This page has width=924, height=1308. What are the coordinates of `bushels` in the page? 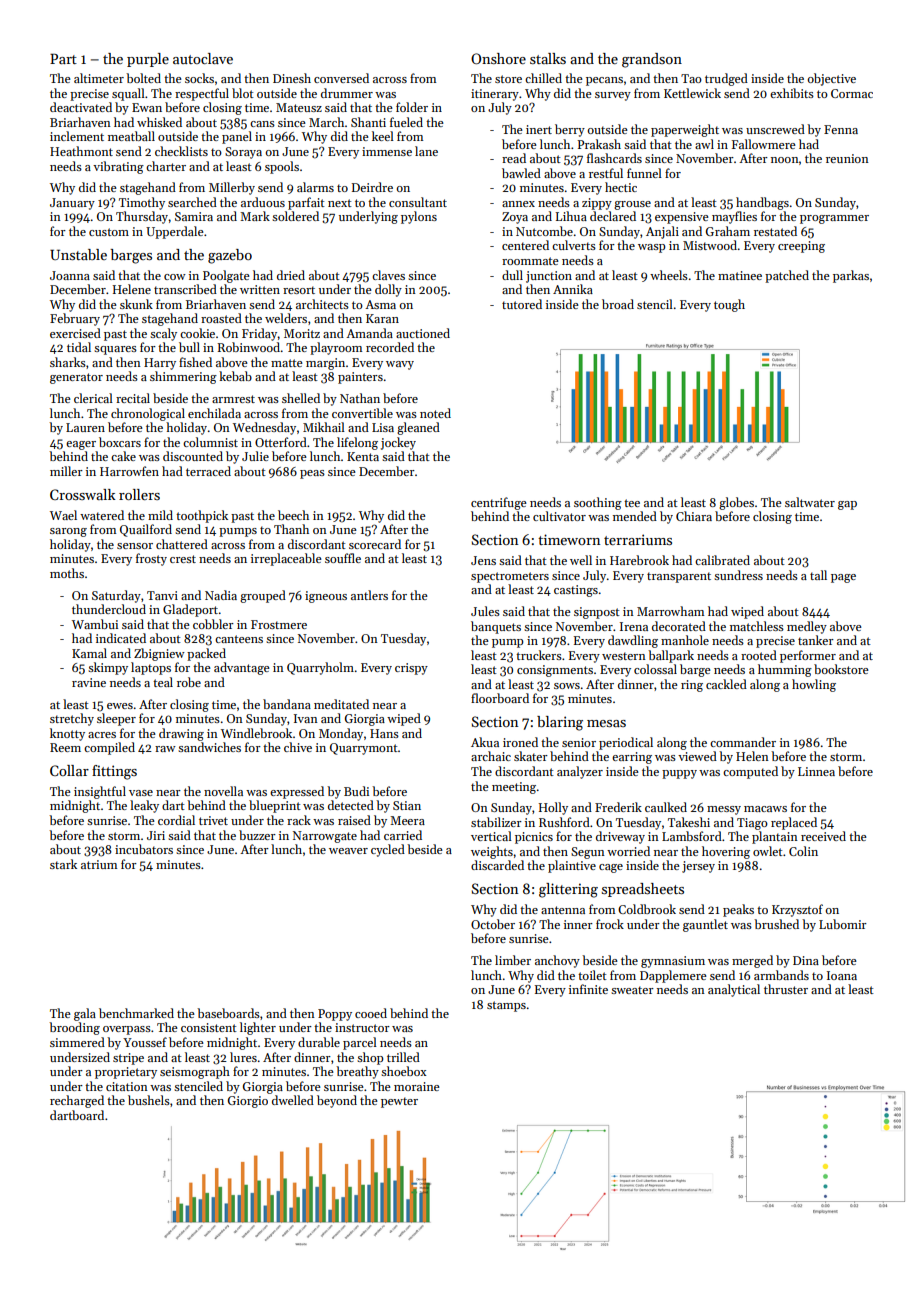 It's located at (149, 1100).
